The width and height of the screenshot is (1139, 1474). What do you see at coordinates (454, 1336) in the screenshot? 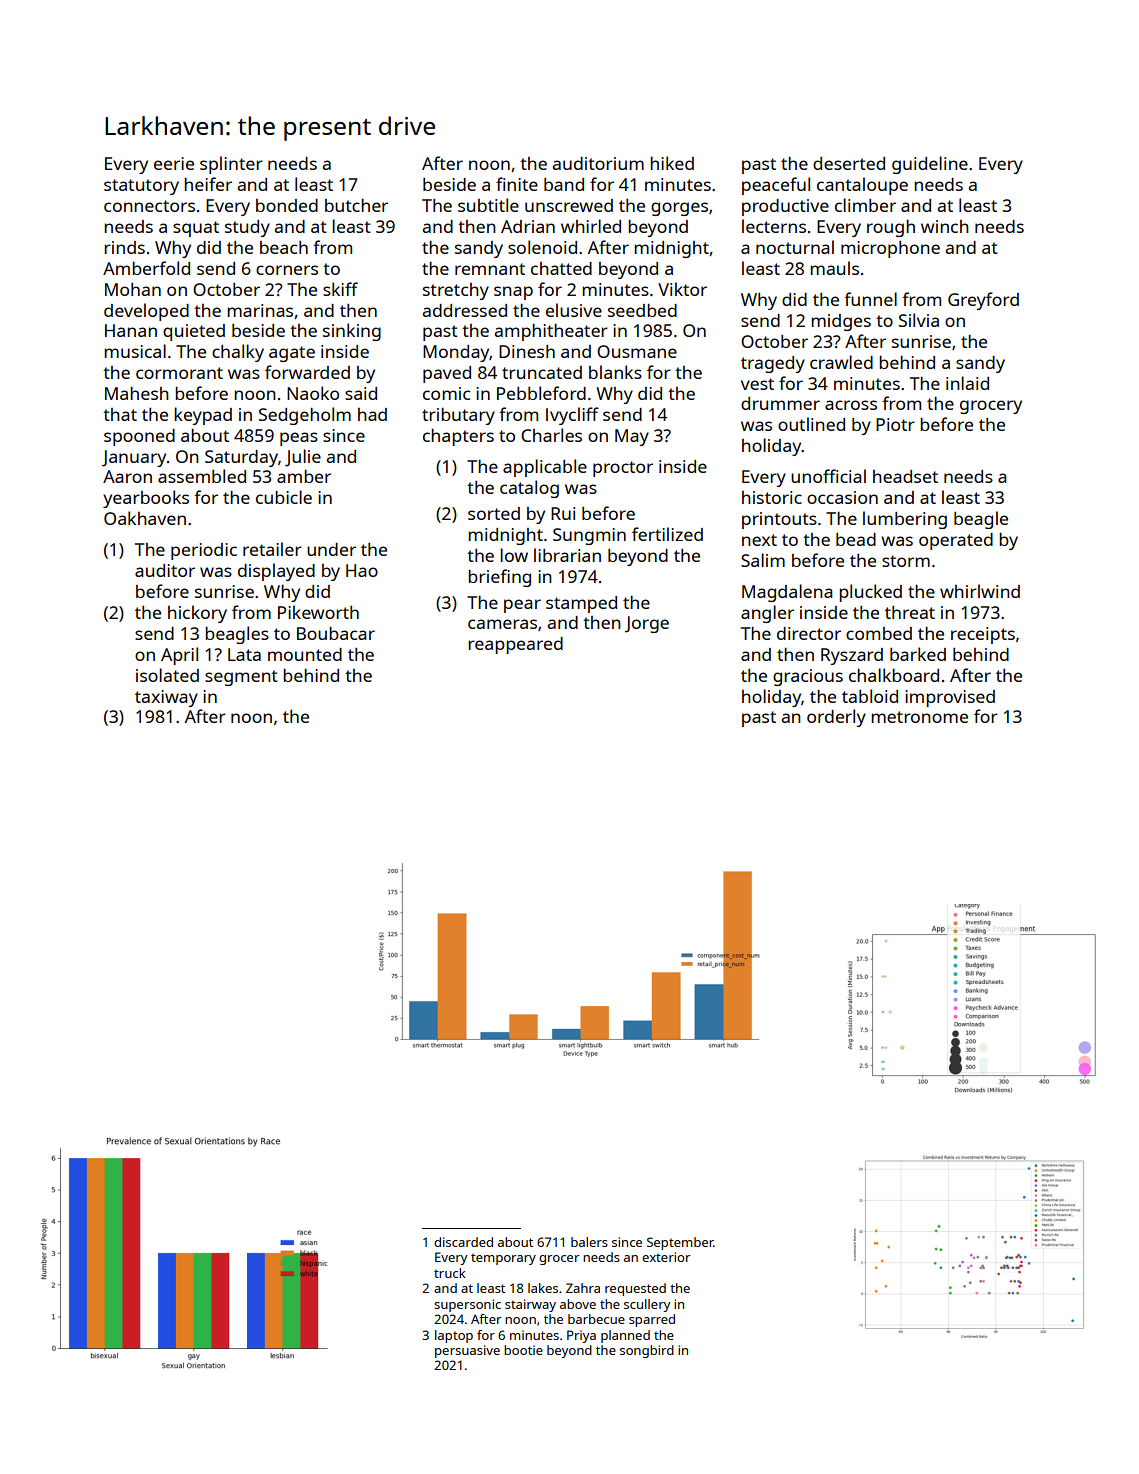
I see `laptop` at bounding box center [454, 1336].
